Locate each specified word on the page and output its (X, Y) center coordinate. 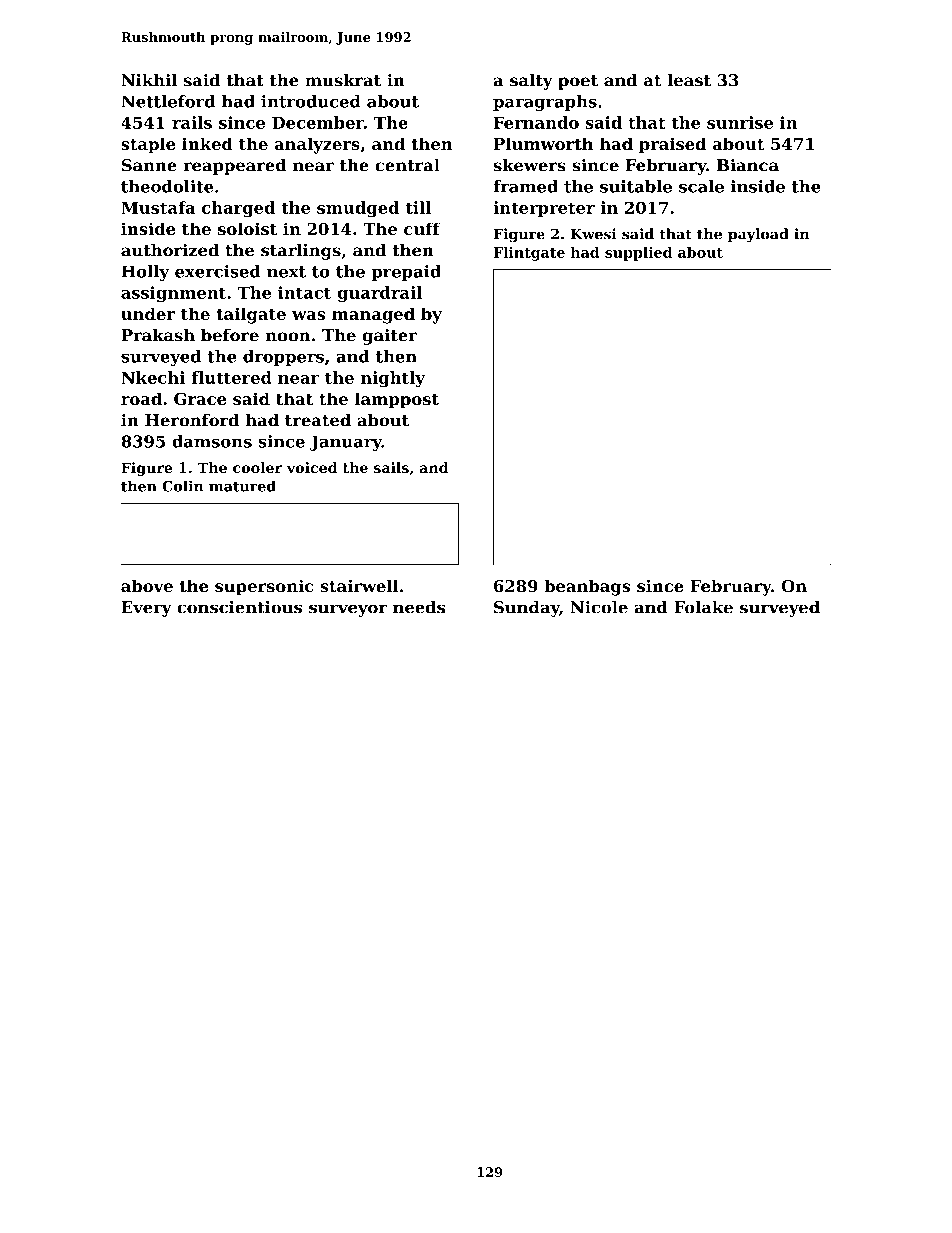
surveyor (348, 610)
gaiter (390, 337)
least (689, 80)
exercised (217, 271)
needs (419, 607)
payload (758, 235)
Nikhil (149, 80)
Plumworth (543, 143)
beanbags (587, 587)
